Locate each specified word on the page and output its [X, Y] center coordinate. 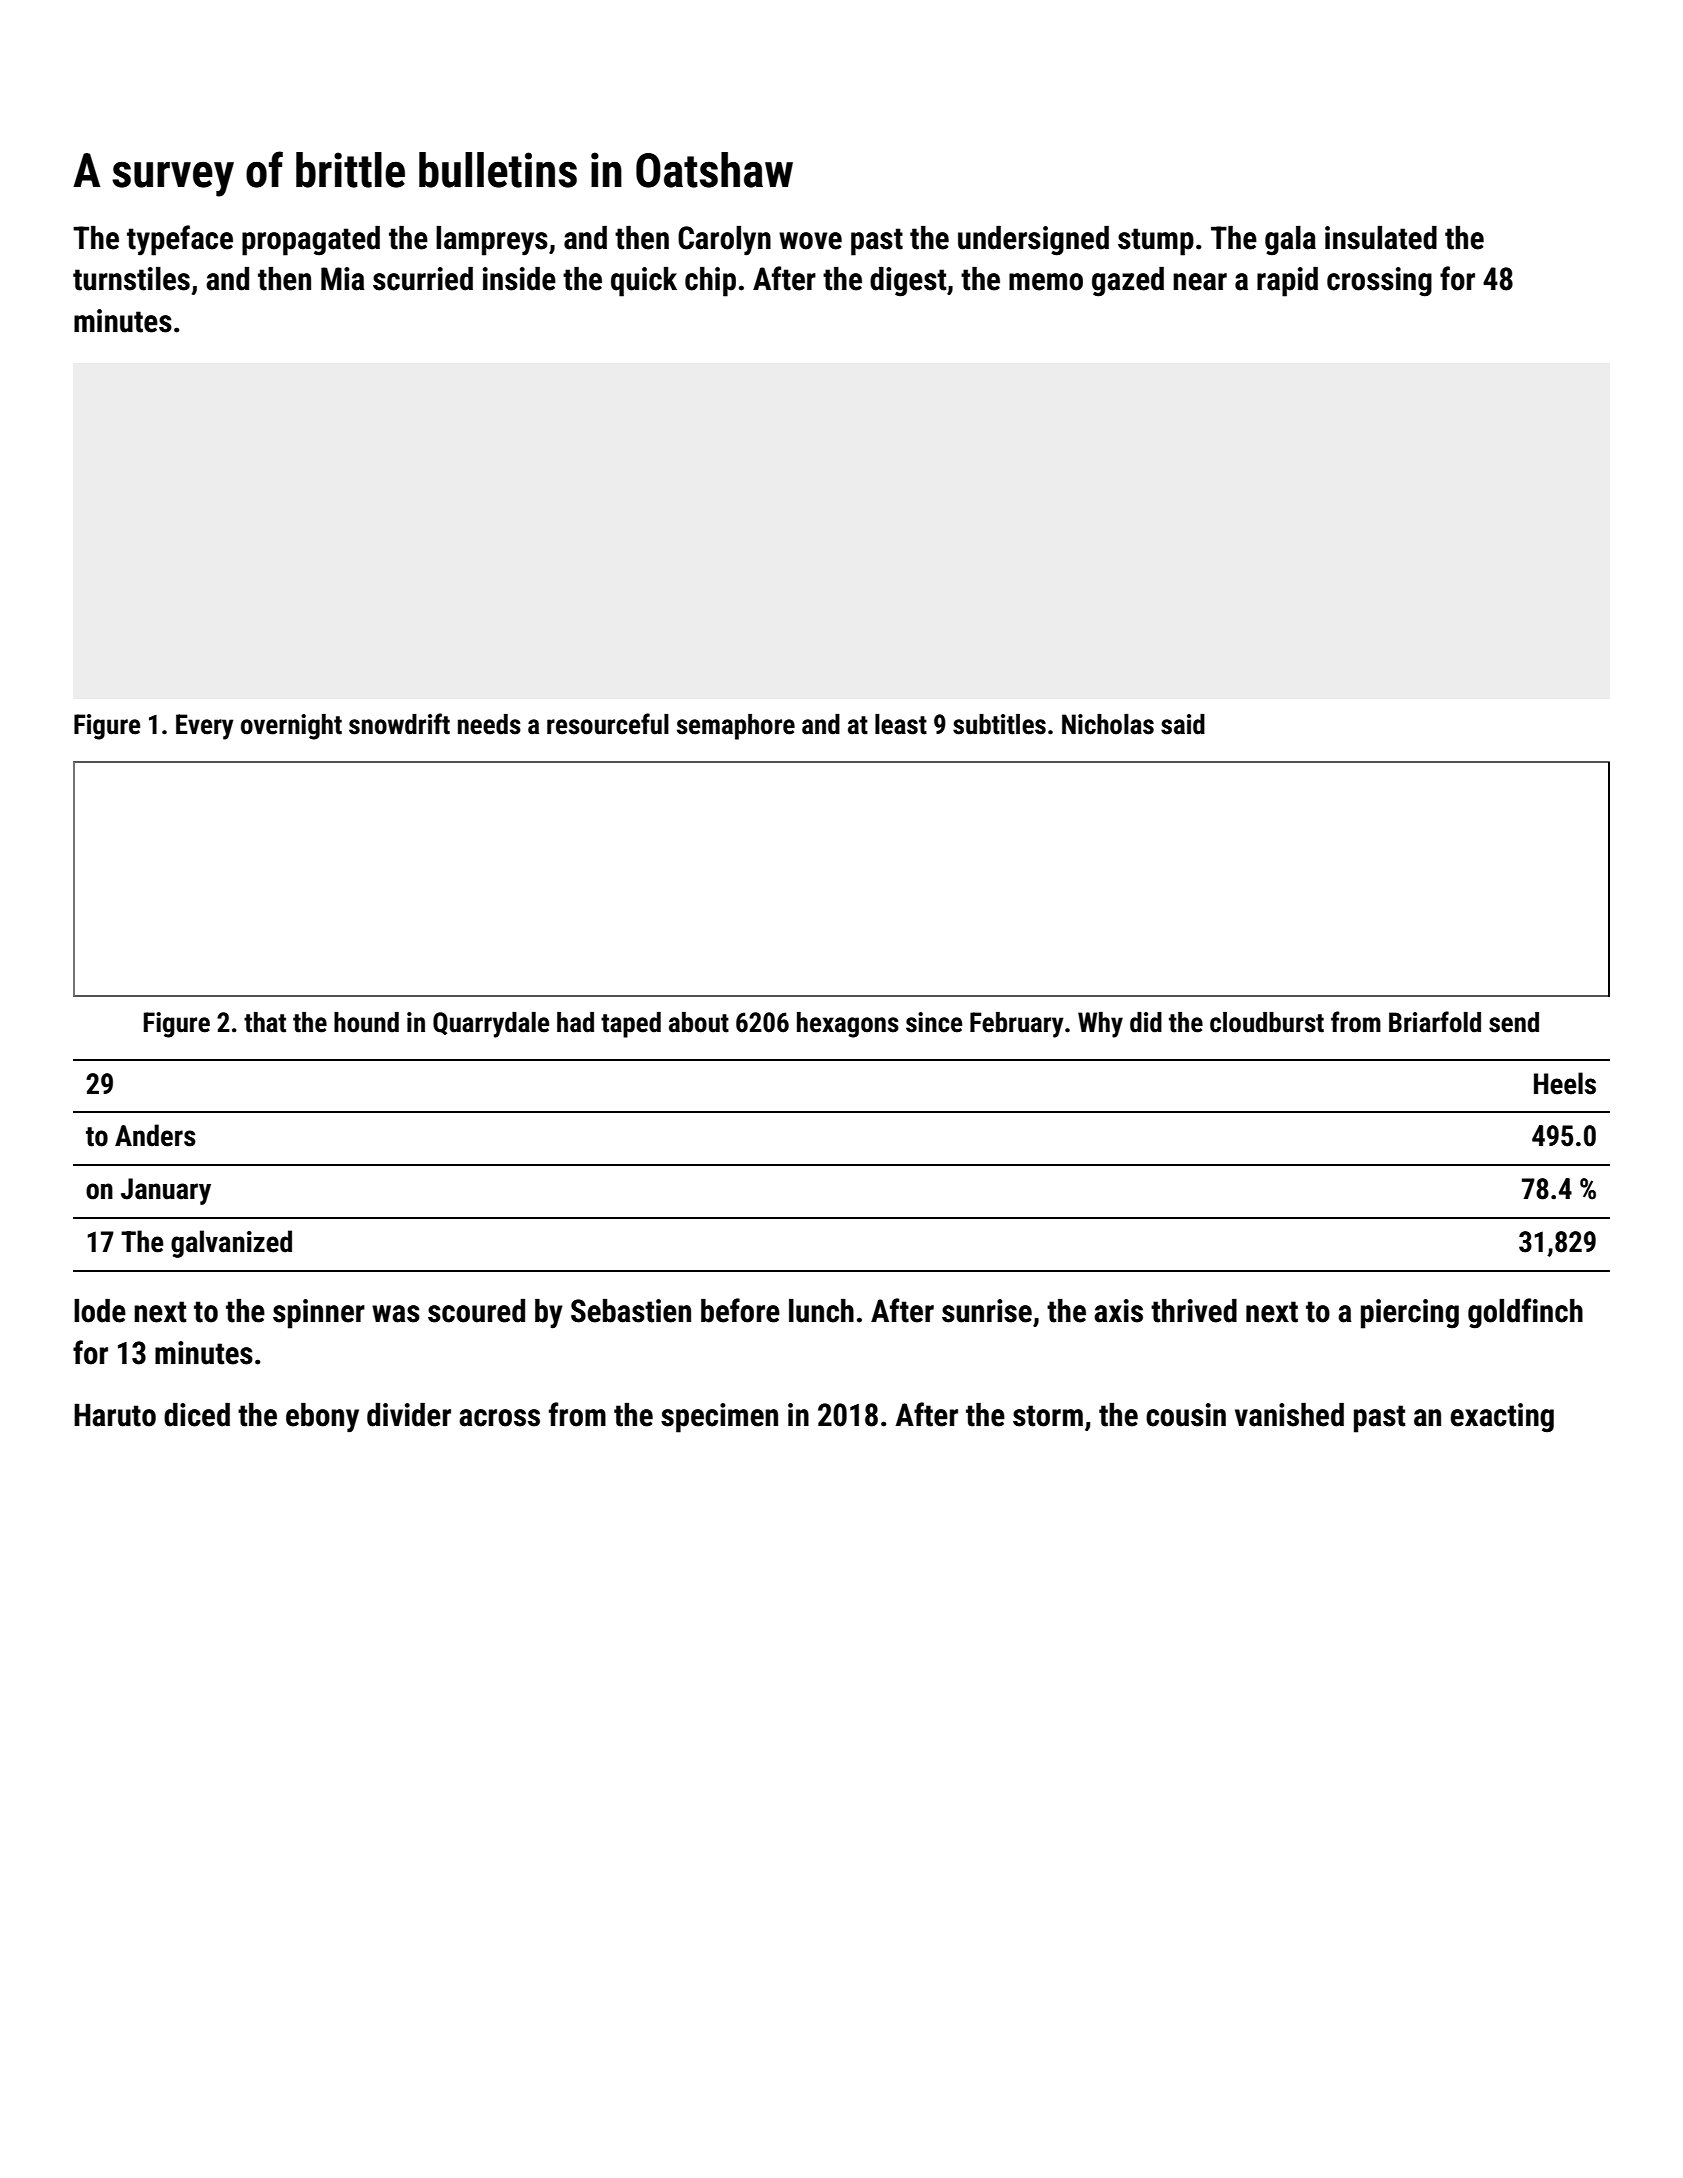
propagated [311, 241]
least [901, 724]
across [499, 1418]
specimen [719, 1418]
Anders [155, 1135]
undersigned [1033, 241]
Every [205, 727]
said [1183, 724]
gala [1290, 241]
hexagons [848, 1025]
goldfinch [1525, 1313]
